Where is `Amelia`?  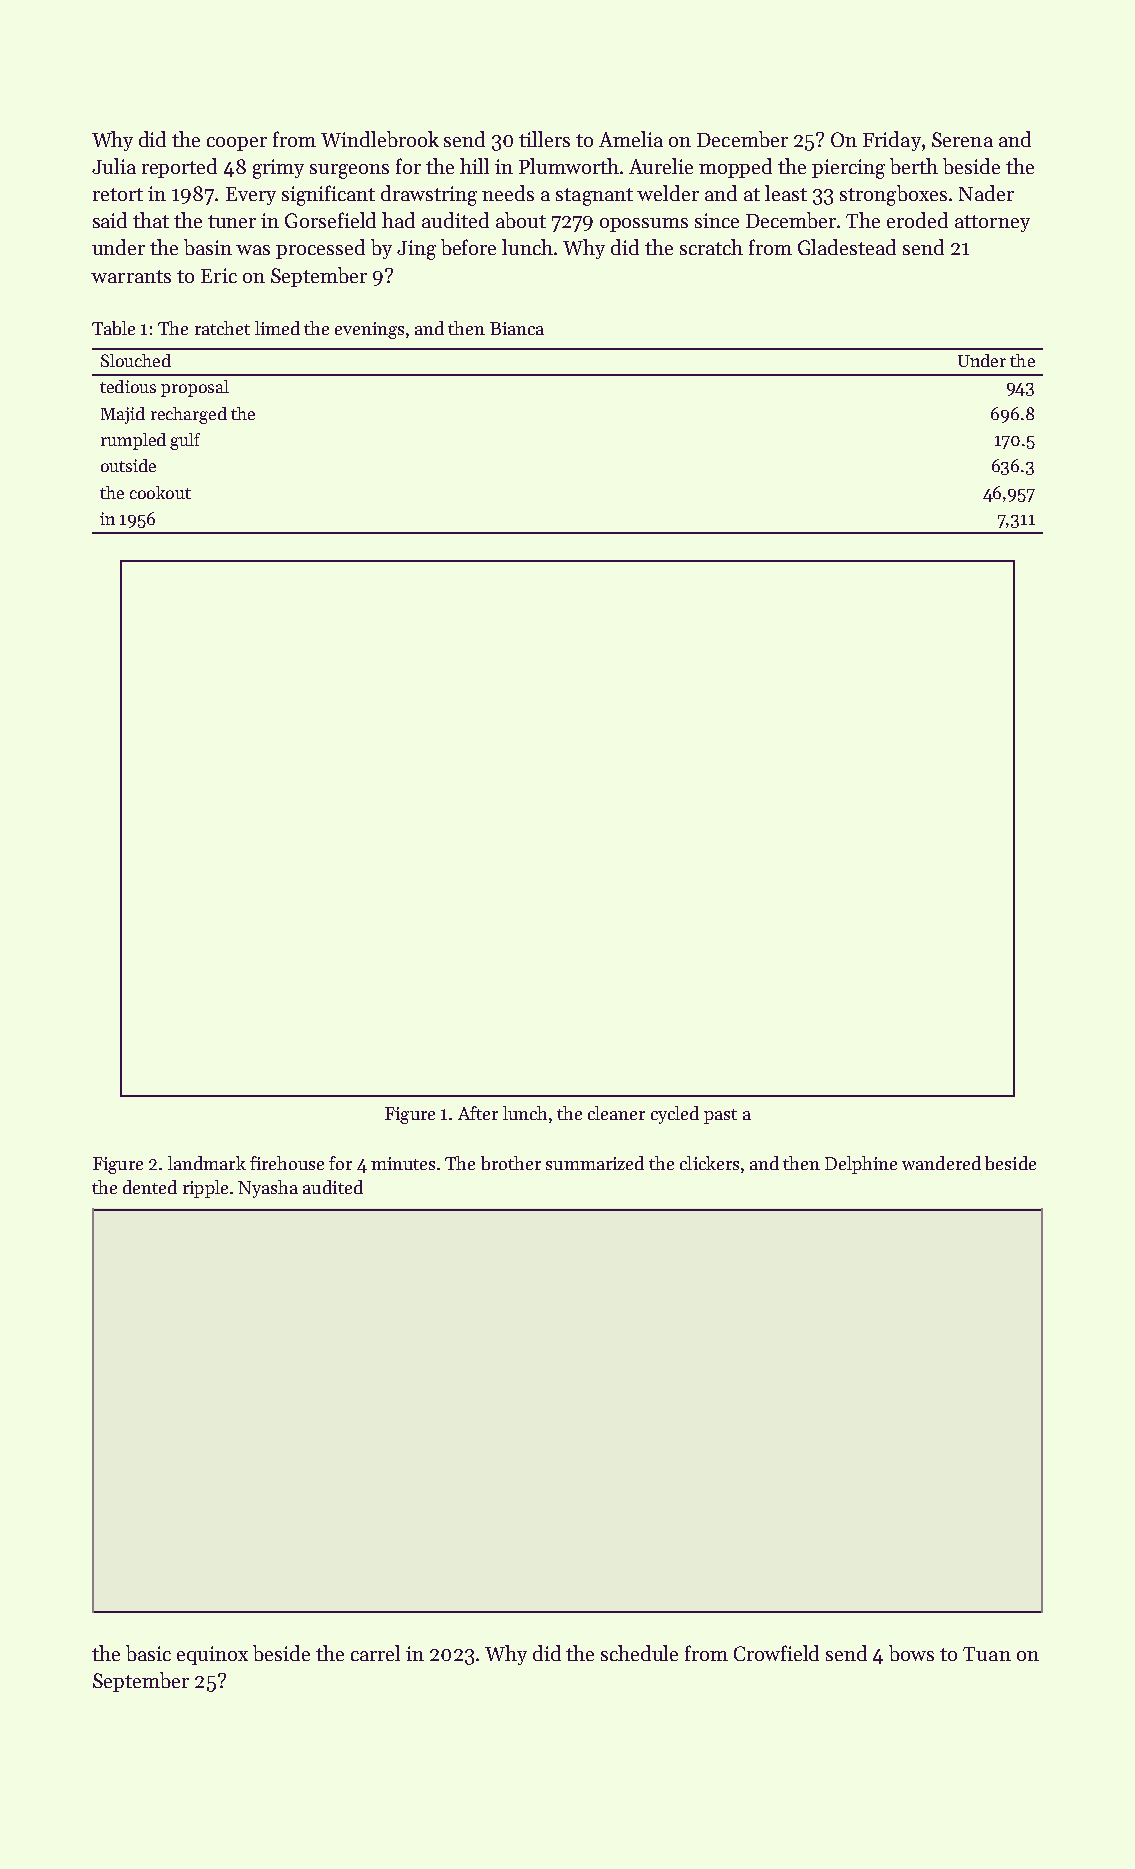
Amelia is located at coordinates (631, 139).
